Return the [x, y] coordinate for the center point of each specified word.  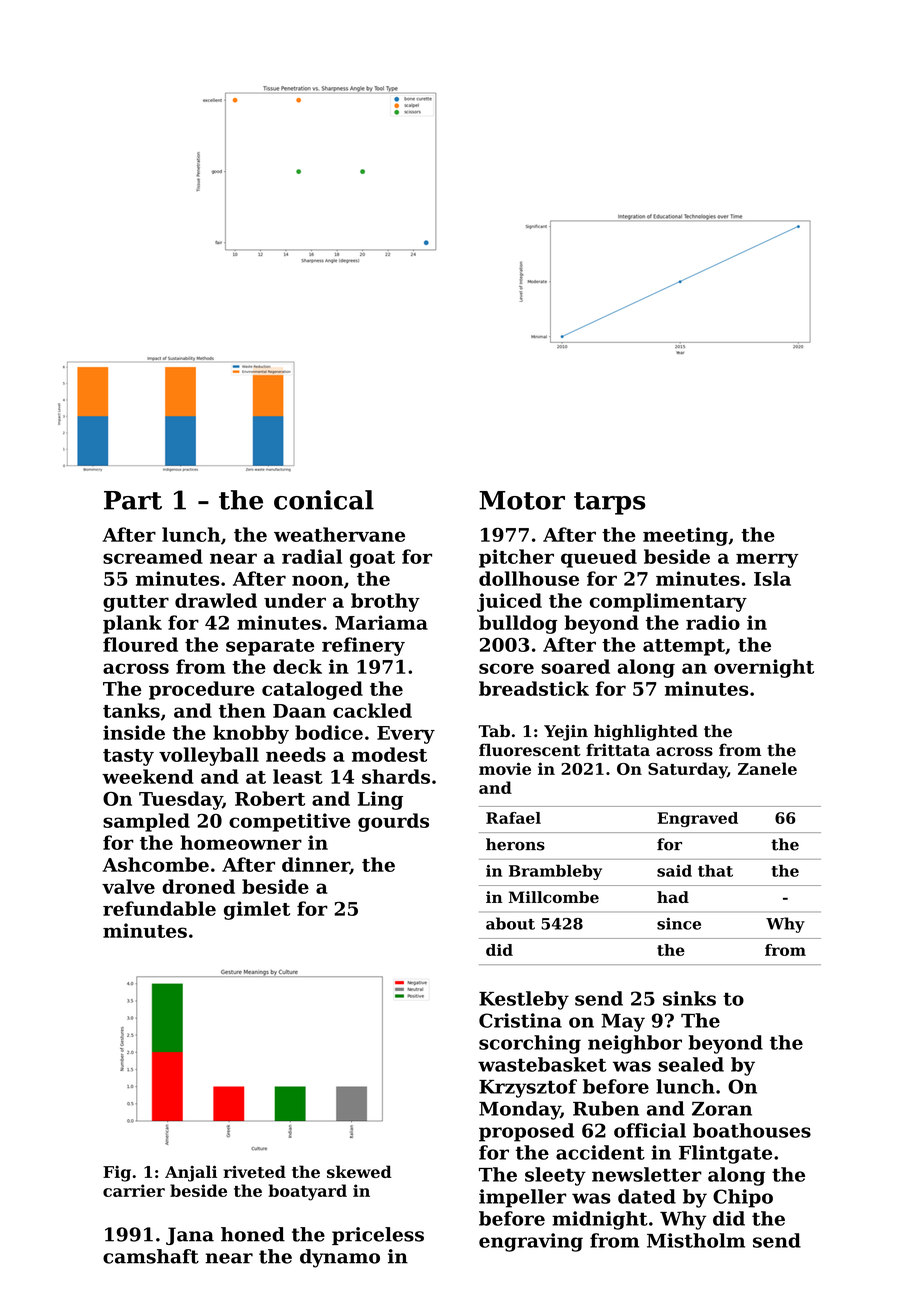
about [510, 923]
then [242, 710]
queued [599, 558]
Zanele [767, 768]
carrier [134, 1190]
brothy [385, 602]
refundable [159, 908]
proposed [526, 1132]
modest [389, 754]
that [715, 871]
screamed [153, 556]
